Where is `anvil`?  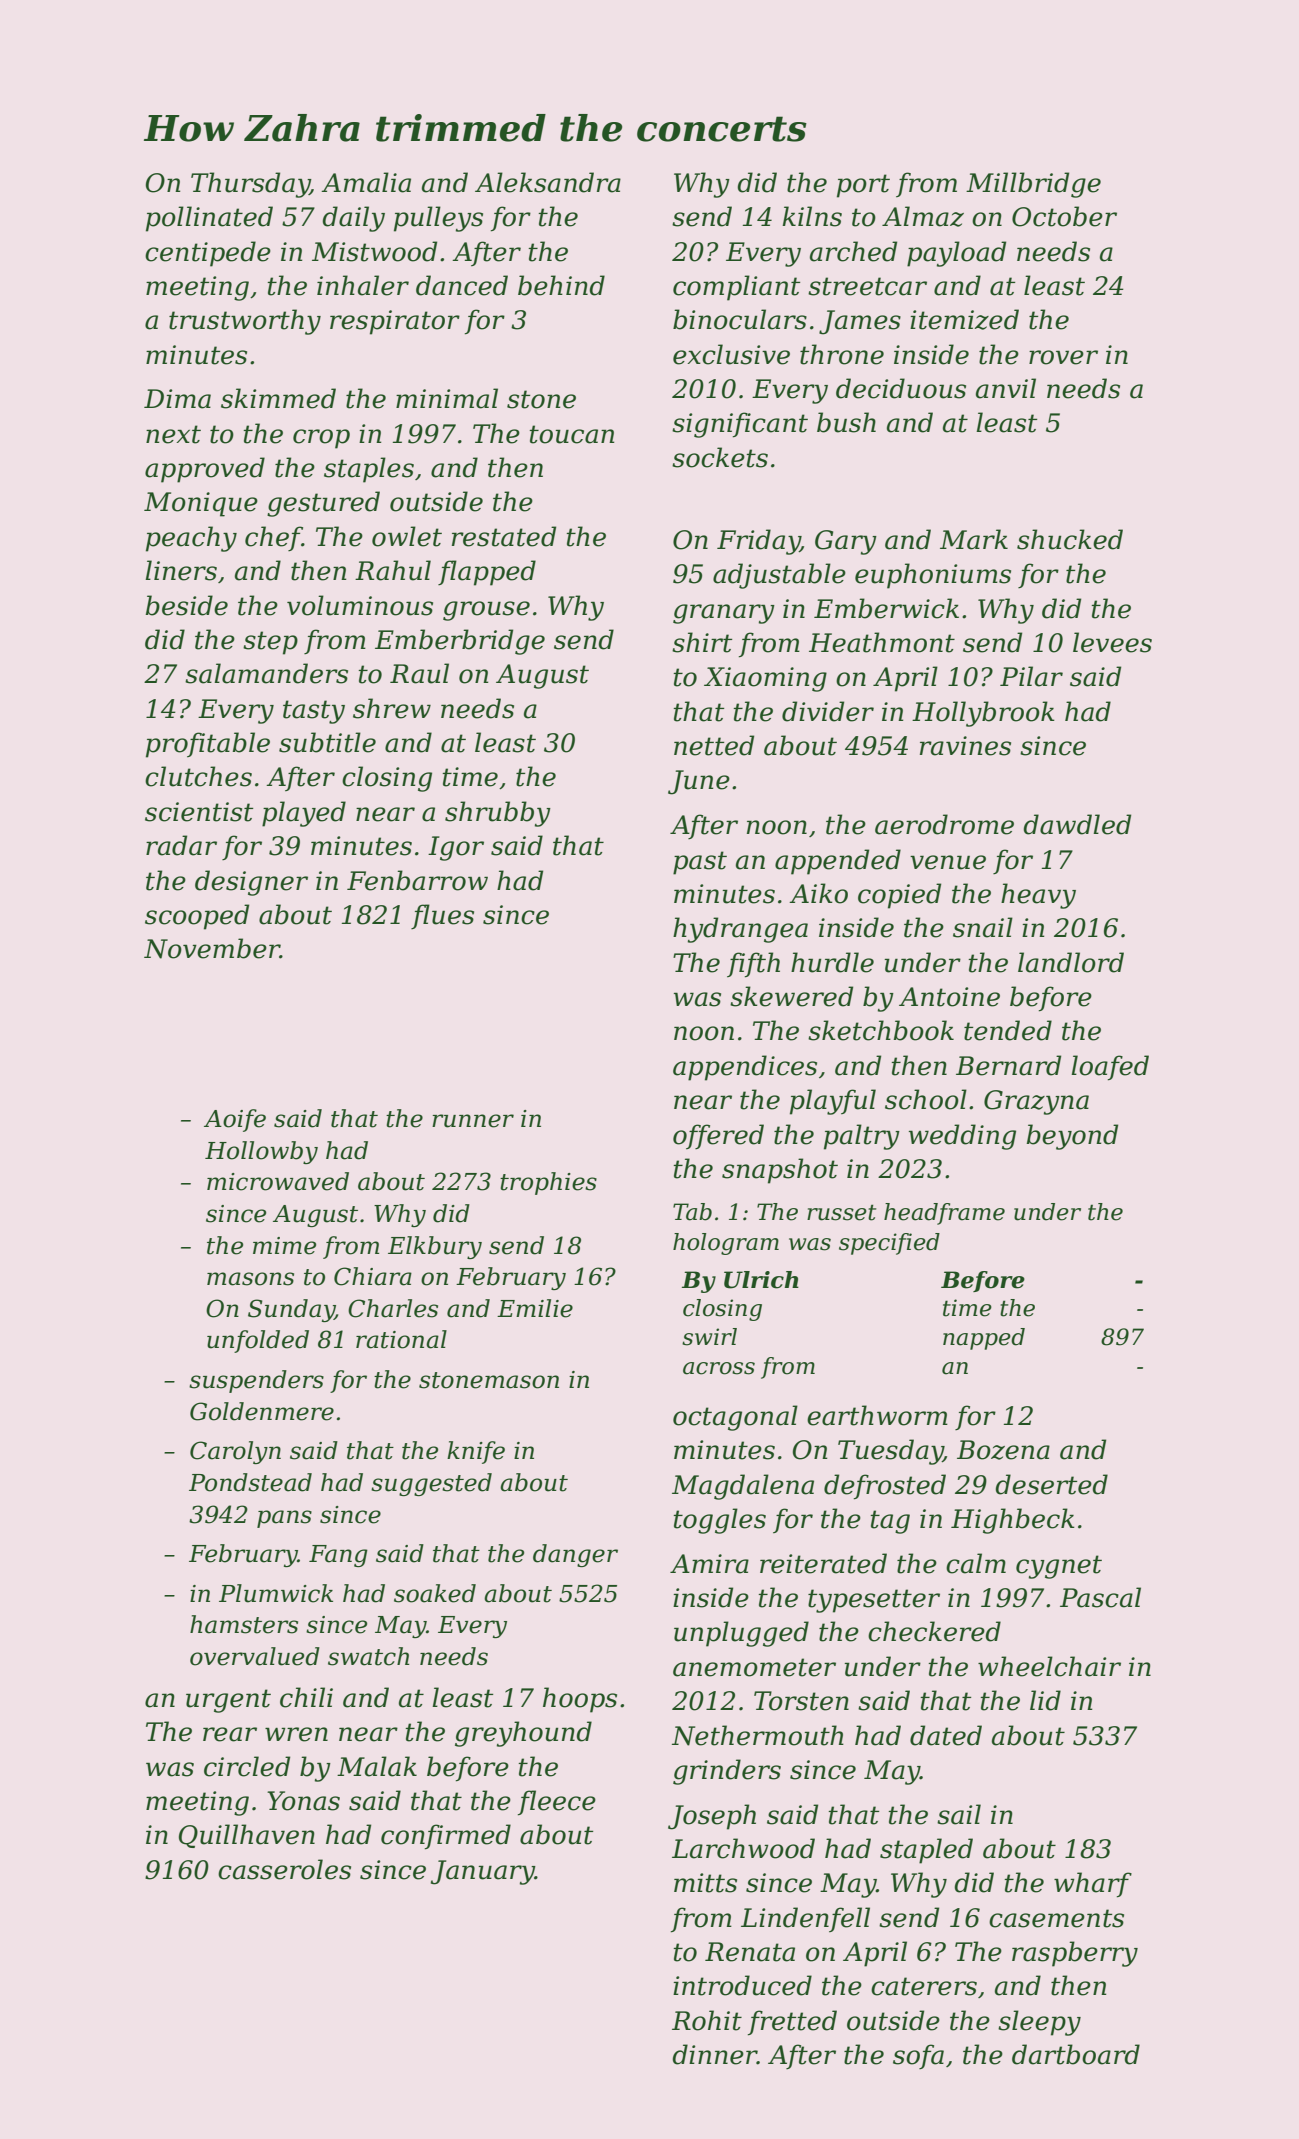 anvil is located at coordinates (1006, 388).
